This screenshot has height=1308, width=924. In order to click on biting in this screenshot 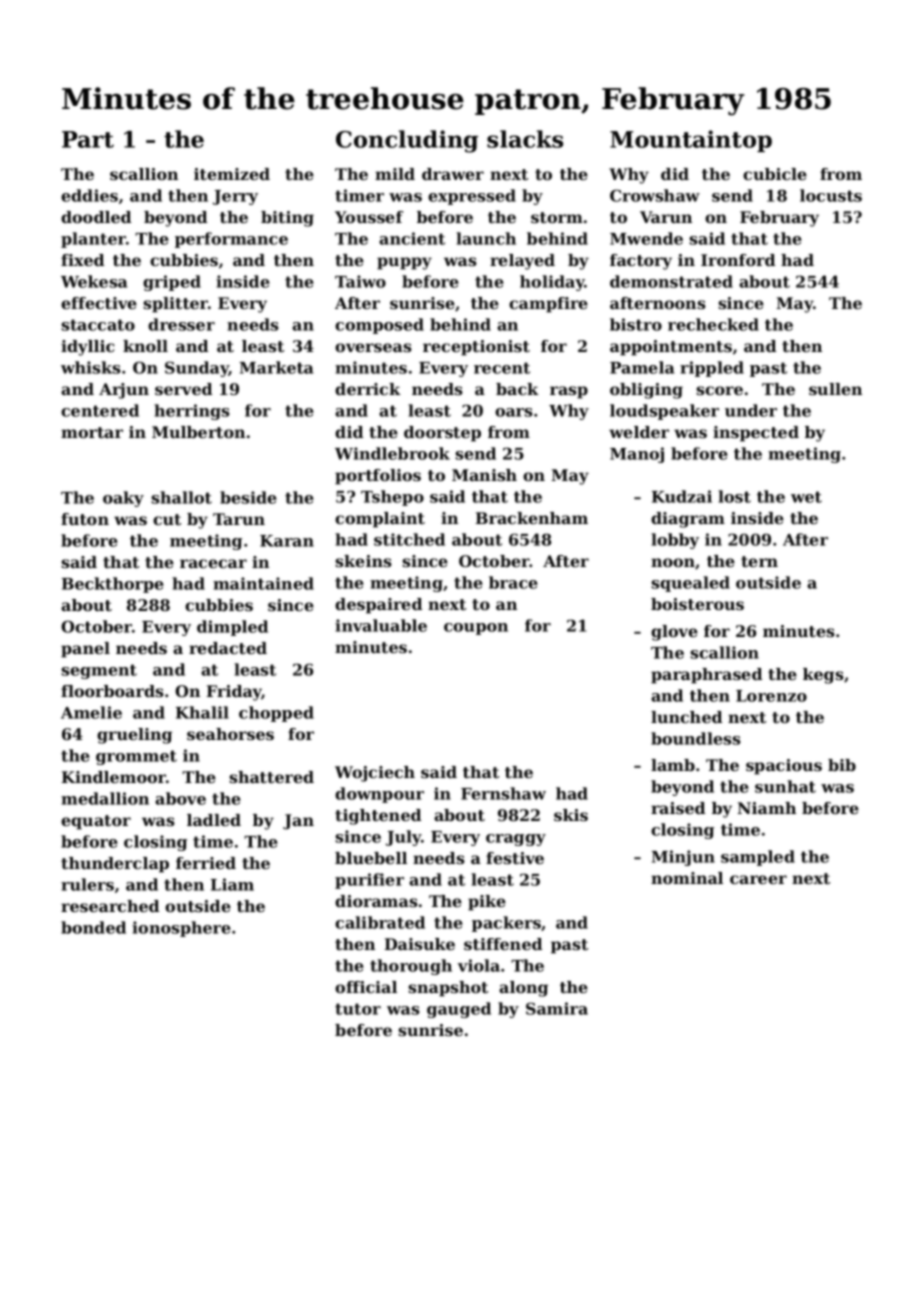, I will do `click(287, 219)`.
